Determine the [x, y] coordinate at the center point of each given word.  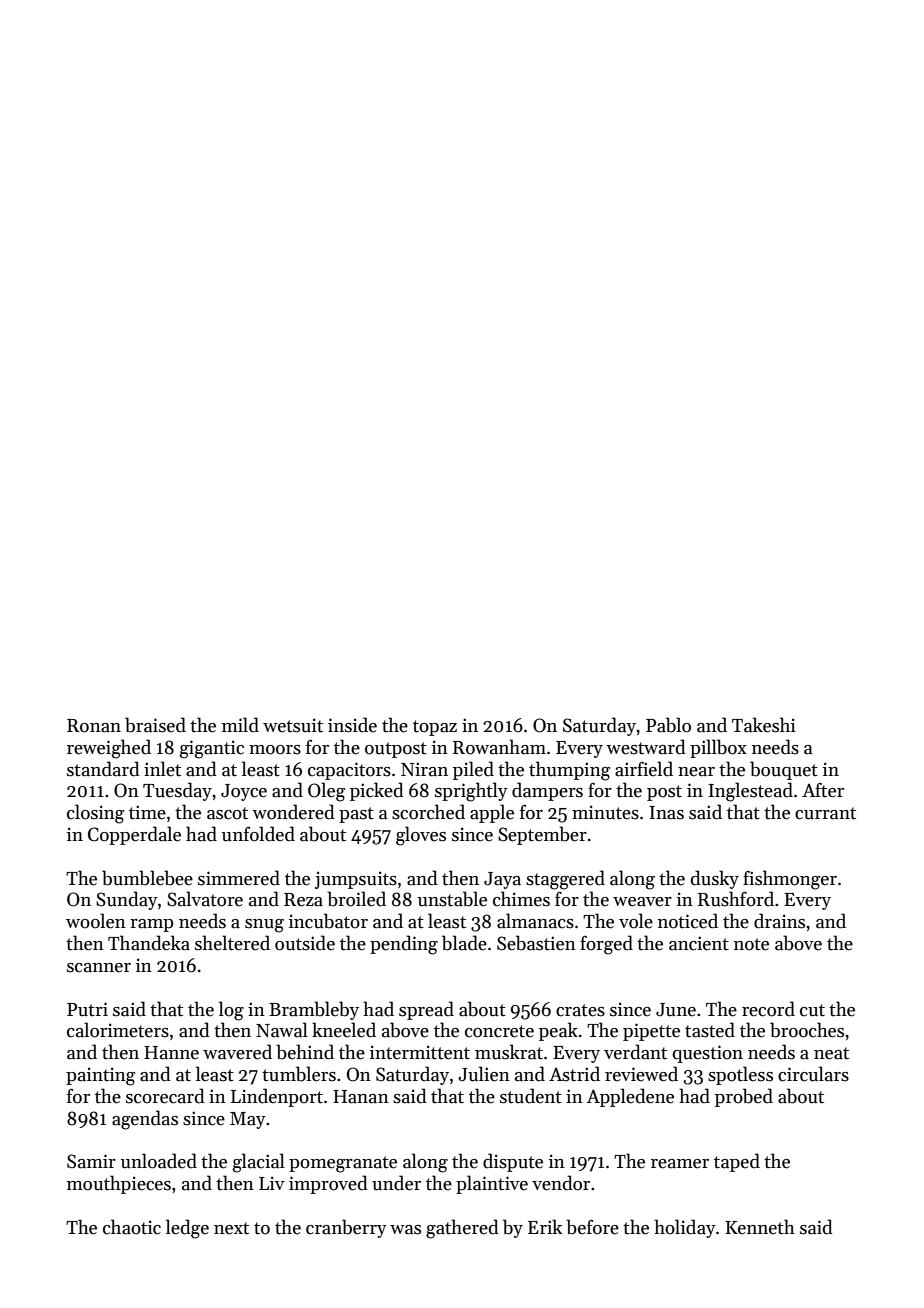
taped [737, 1162]
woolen [96, 921]
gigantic [212, 749]
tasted [710, 1030]
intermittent [420, 1052]
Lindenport [277, 1097]
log [231, 1011]
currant [825, 813]
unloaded [159, 1161]
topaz [435, 728]
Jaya [502, 880]
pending [404, 945]
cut [812, 1010]
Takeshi [764, 725]
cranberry [346, 1228]
